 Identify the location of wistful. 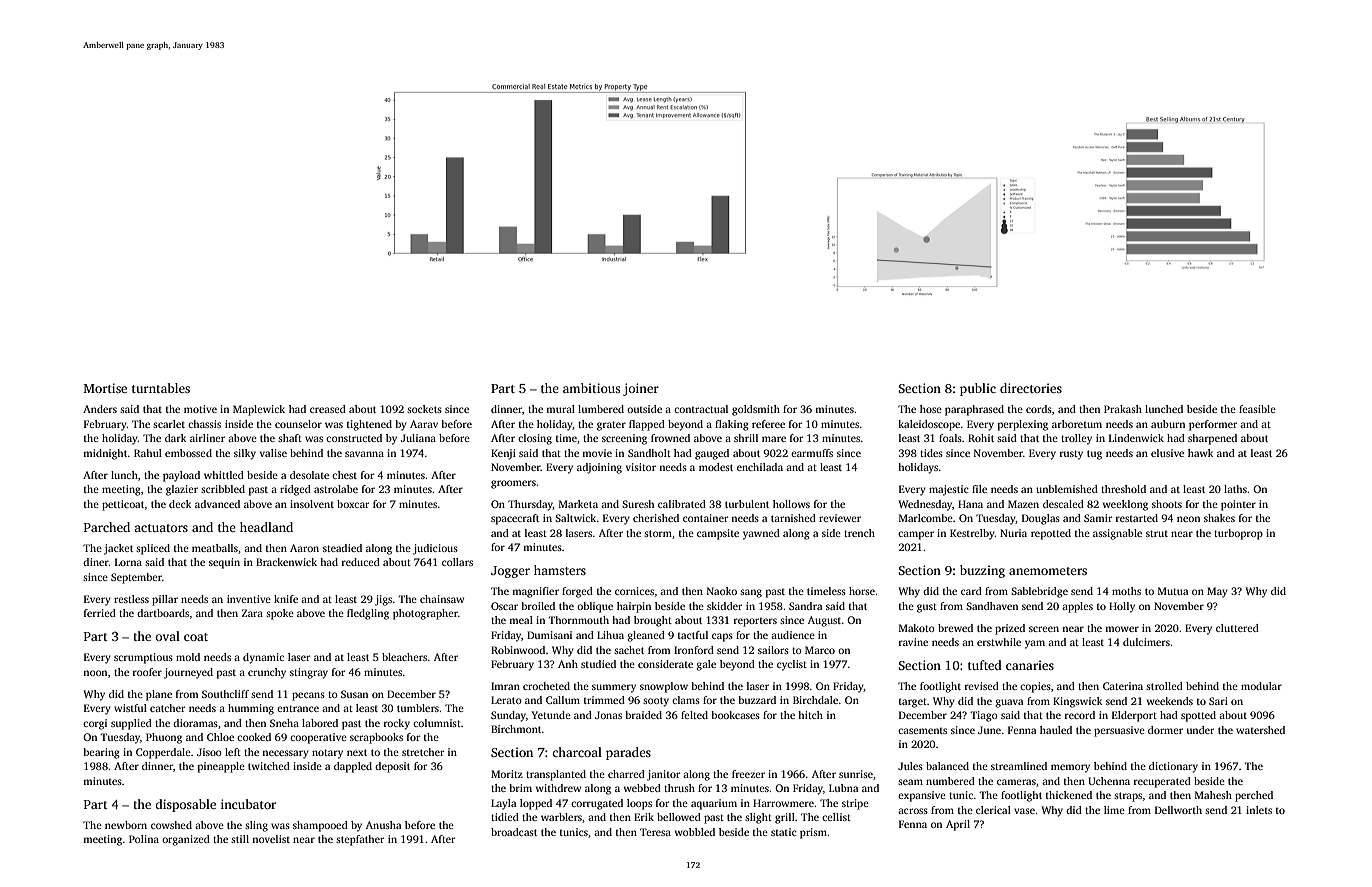
(130, 708).
